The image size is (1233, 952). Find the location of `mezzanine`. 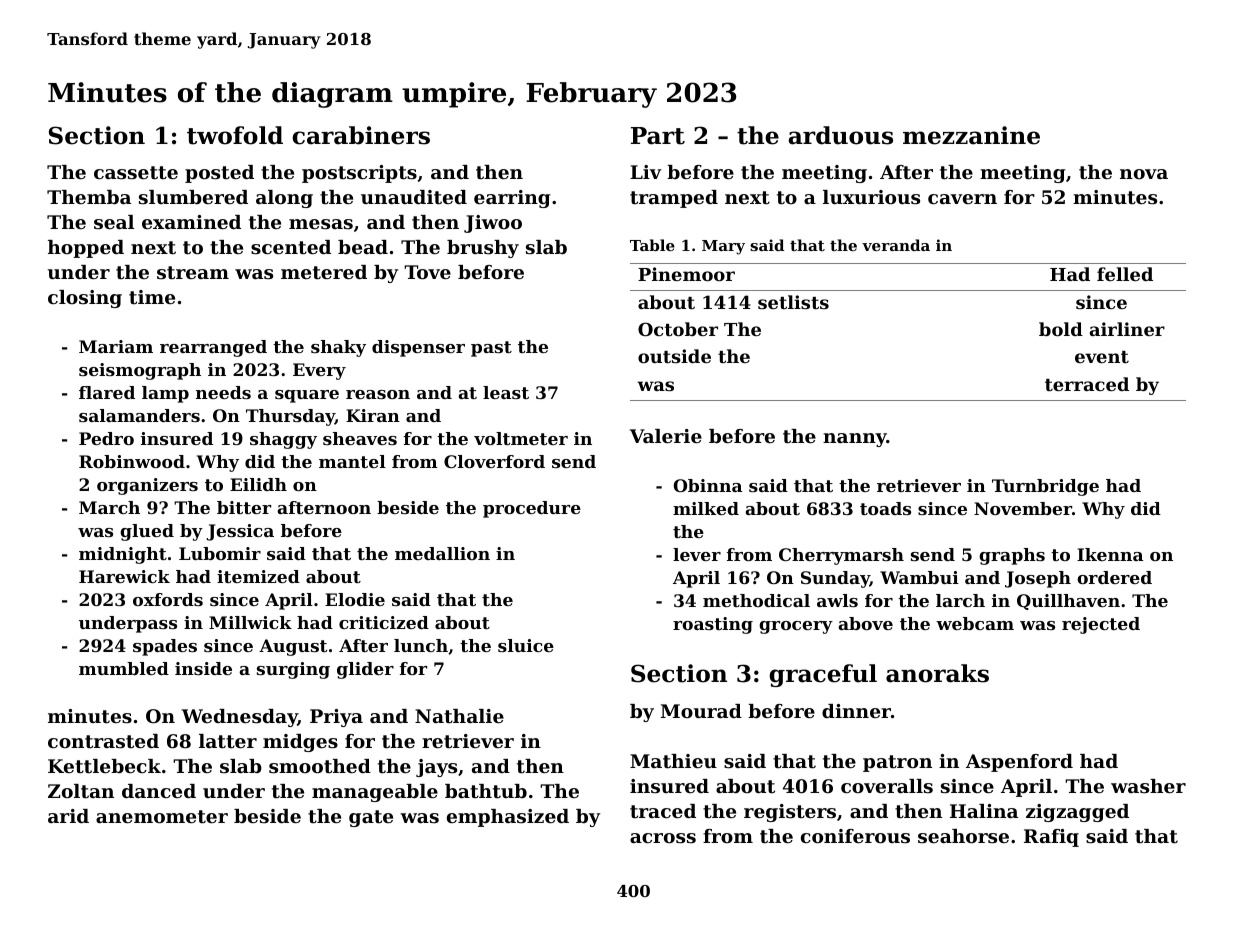

mezzanine is located at coordinates (971, 135).
